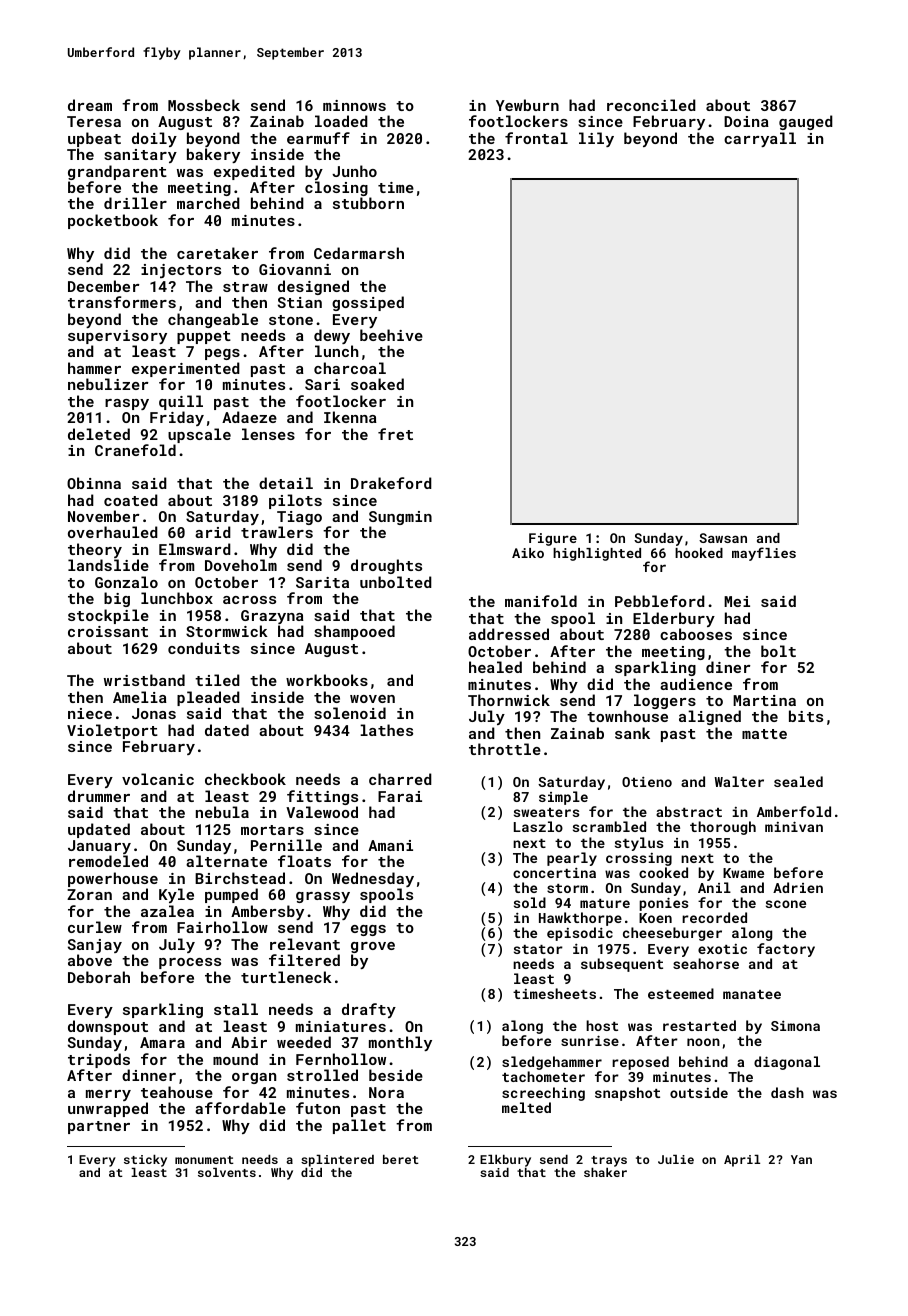 This image has height=1316, width=908. I want to click on conduits, so click(204, 648).
